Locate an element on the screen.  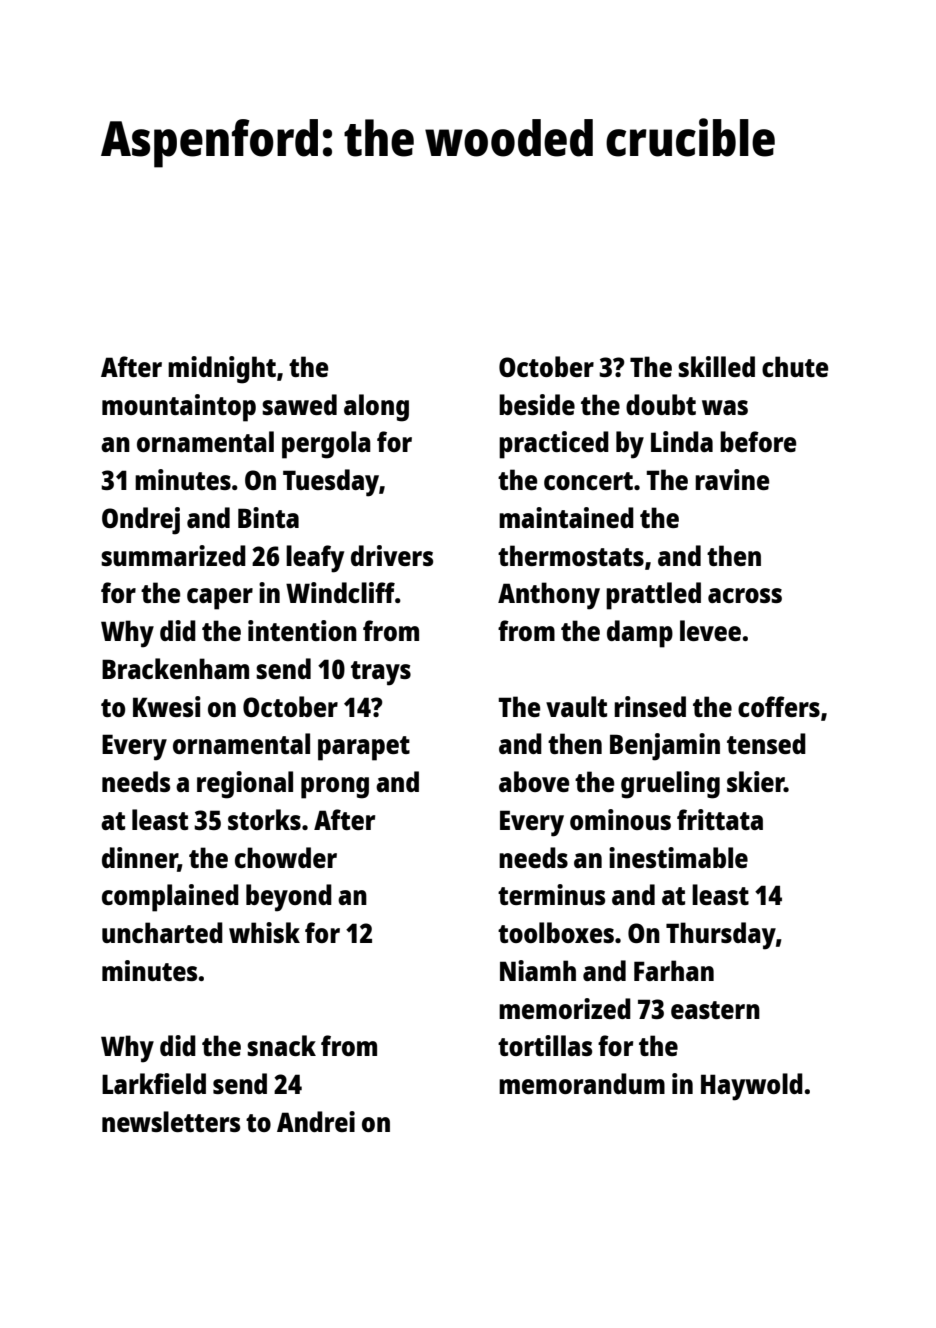
storks is located at coordinates (264, 819).
